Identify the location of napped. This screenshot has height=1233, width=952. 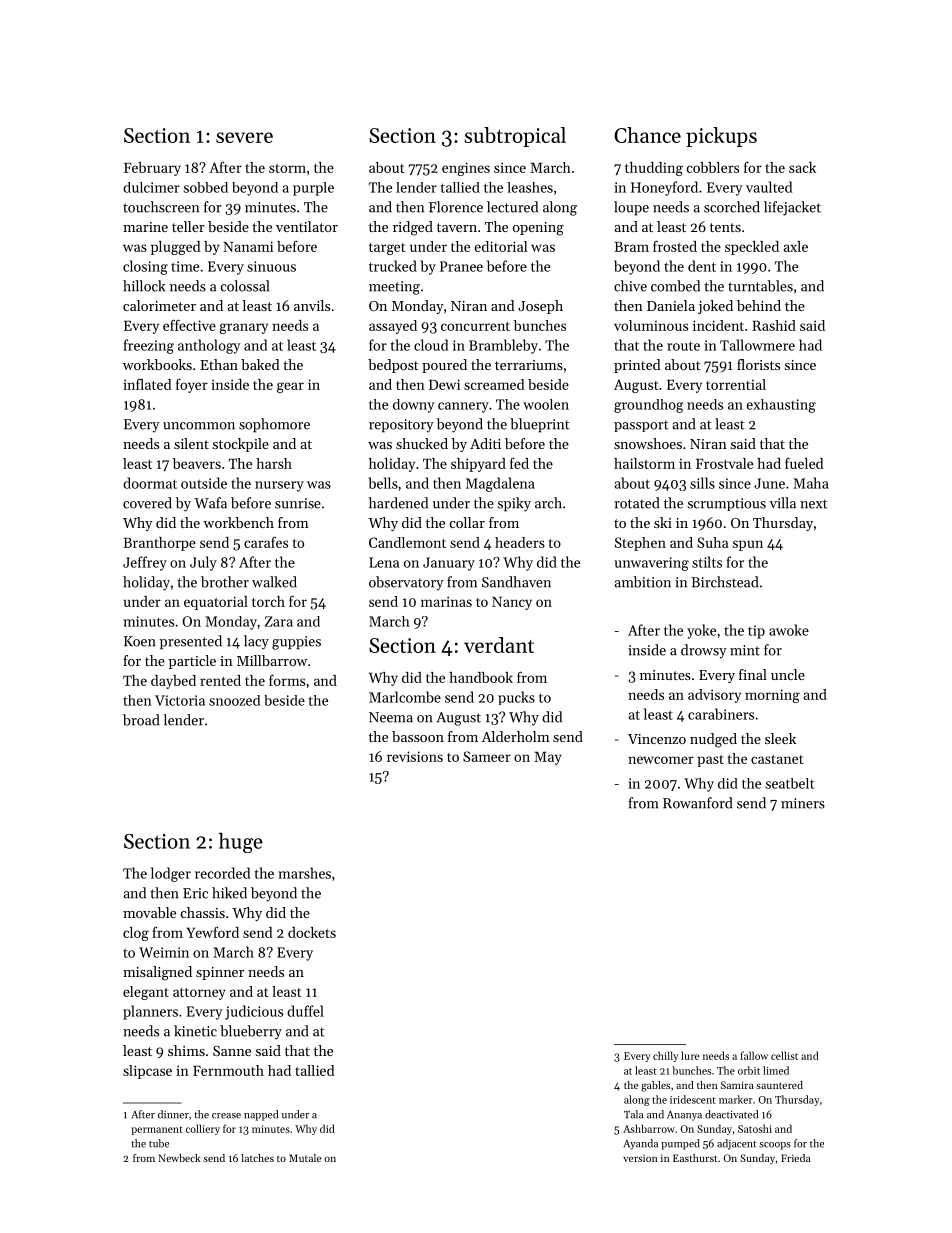
(261, 1115).
